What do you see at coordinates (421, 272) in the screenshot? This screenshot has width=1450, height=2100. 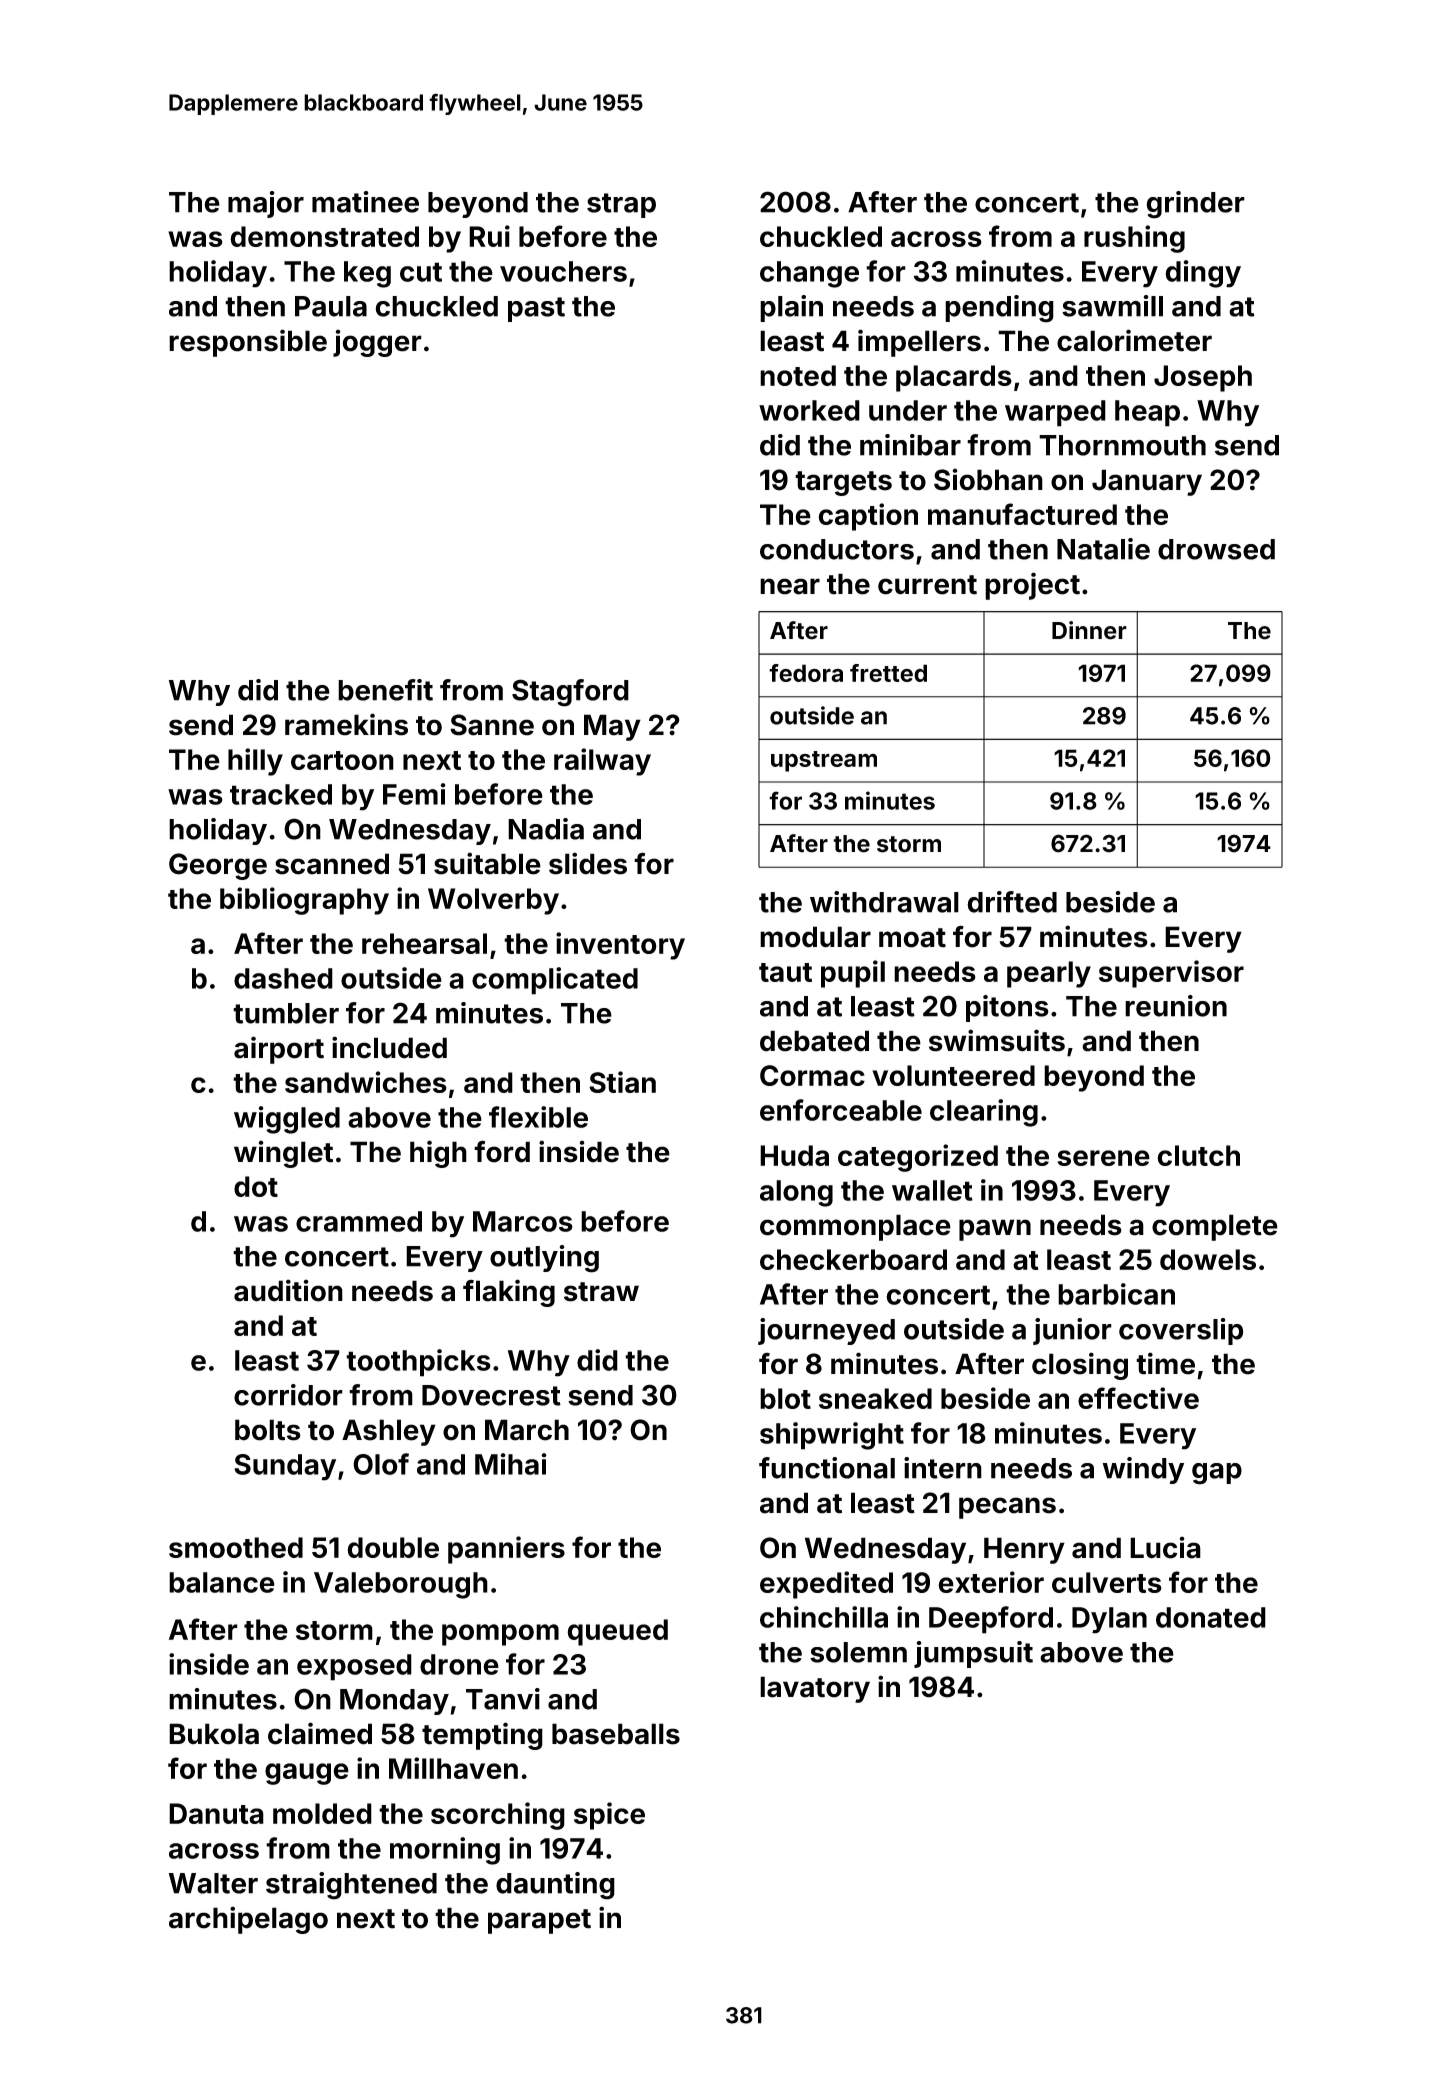 I see `cut` at bounding box center [421, 272].
